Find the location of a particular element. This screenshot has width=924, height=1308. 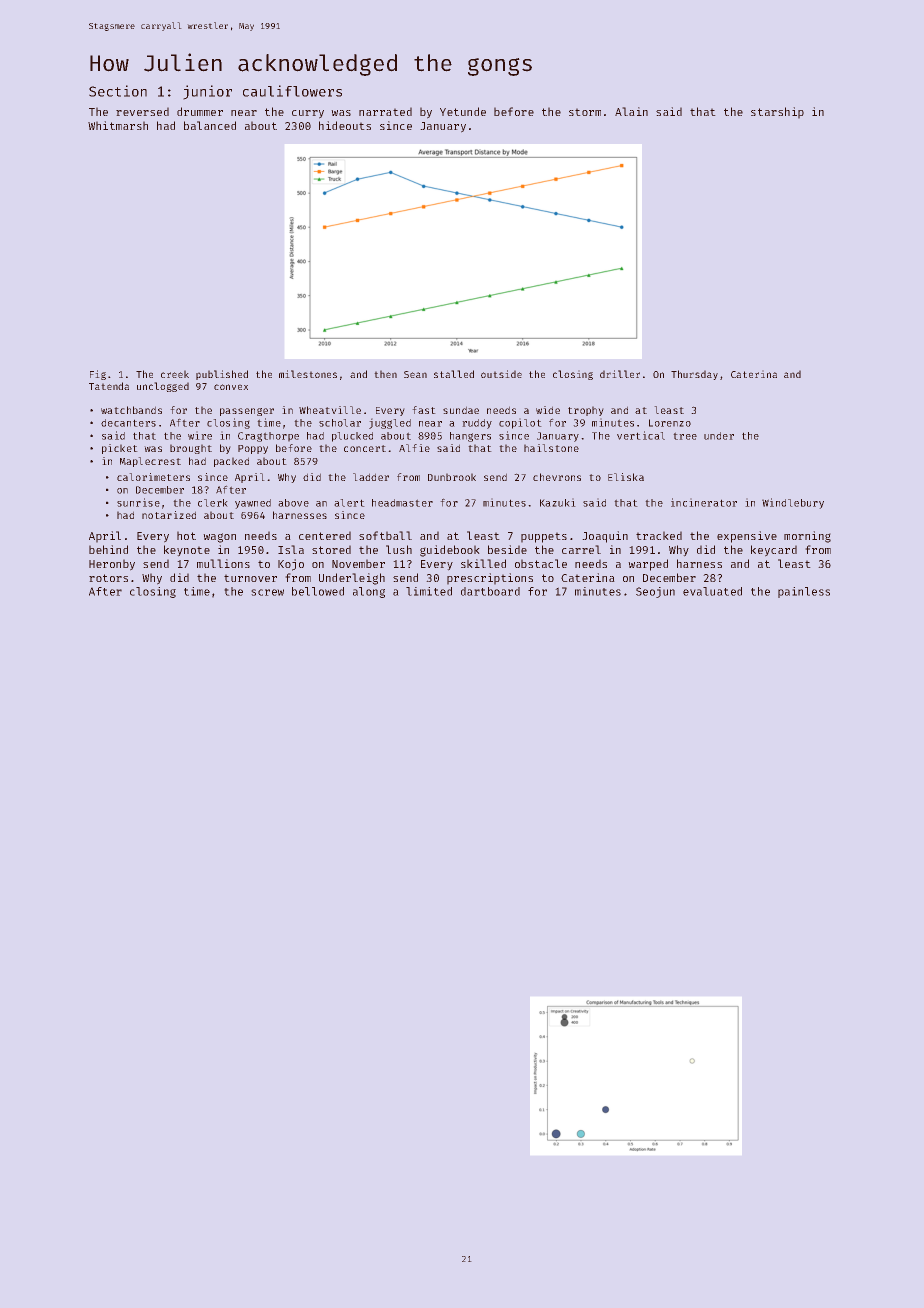

then is located at coordinates (386, 374).
